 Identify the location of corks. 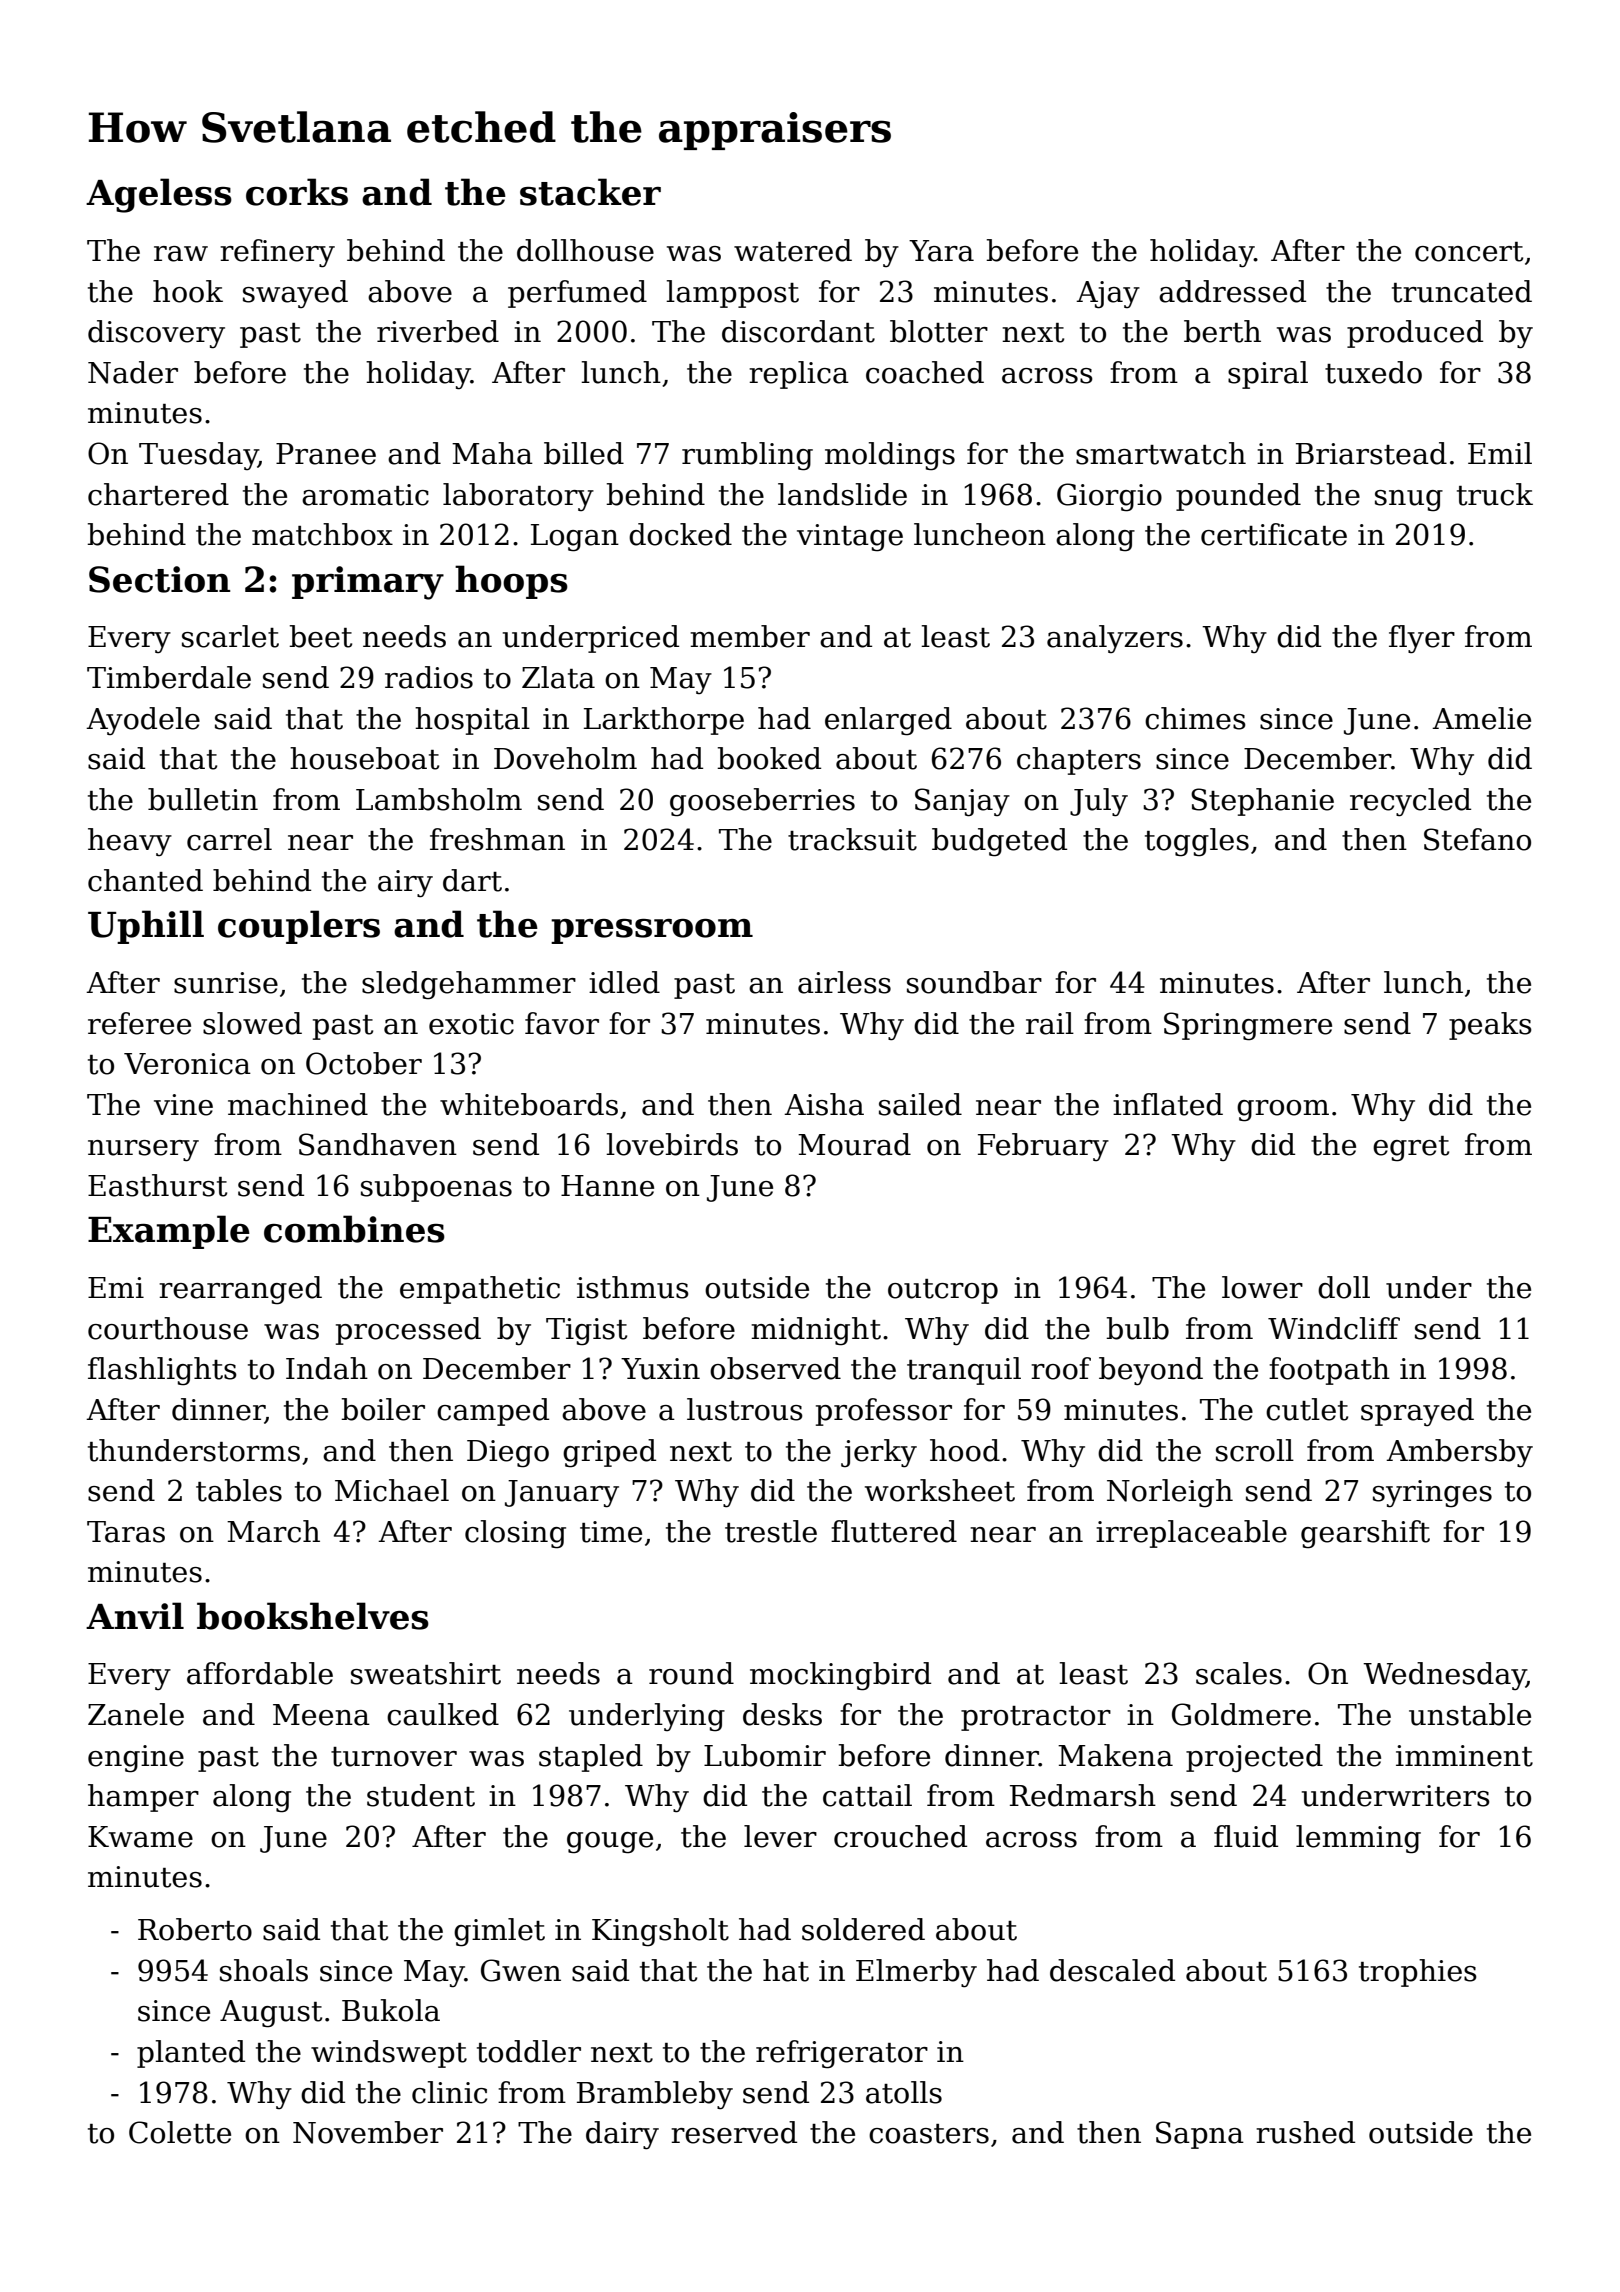
(297, 192).
